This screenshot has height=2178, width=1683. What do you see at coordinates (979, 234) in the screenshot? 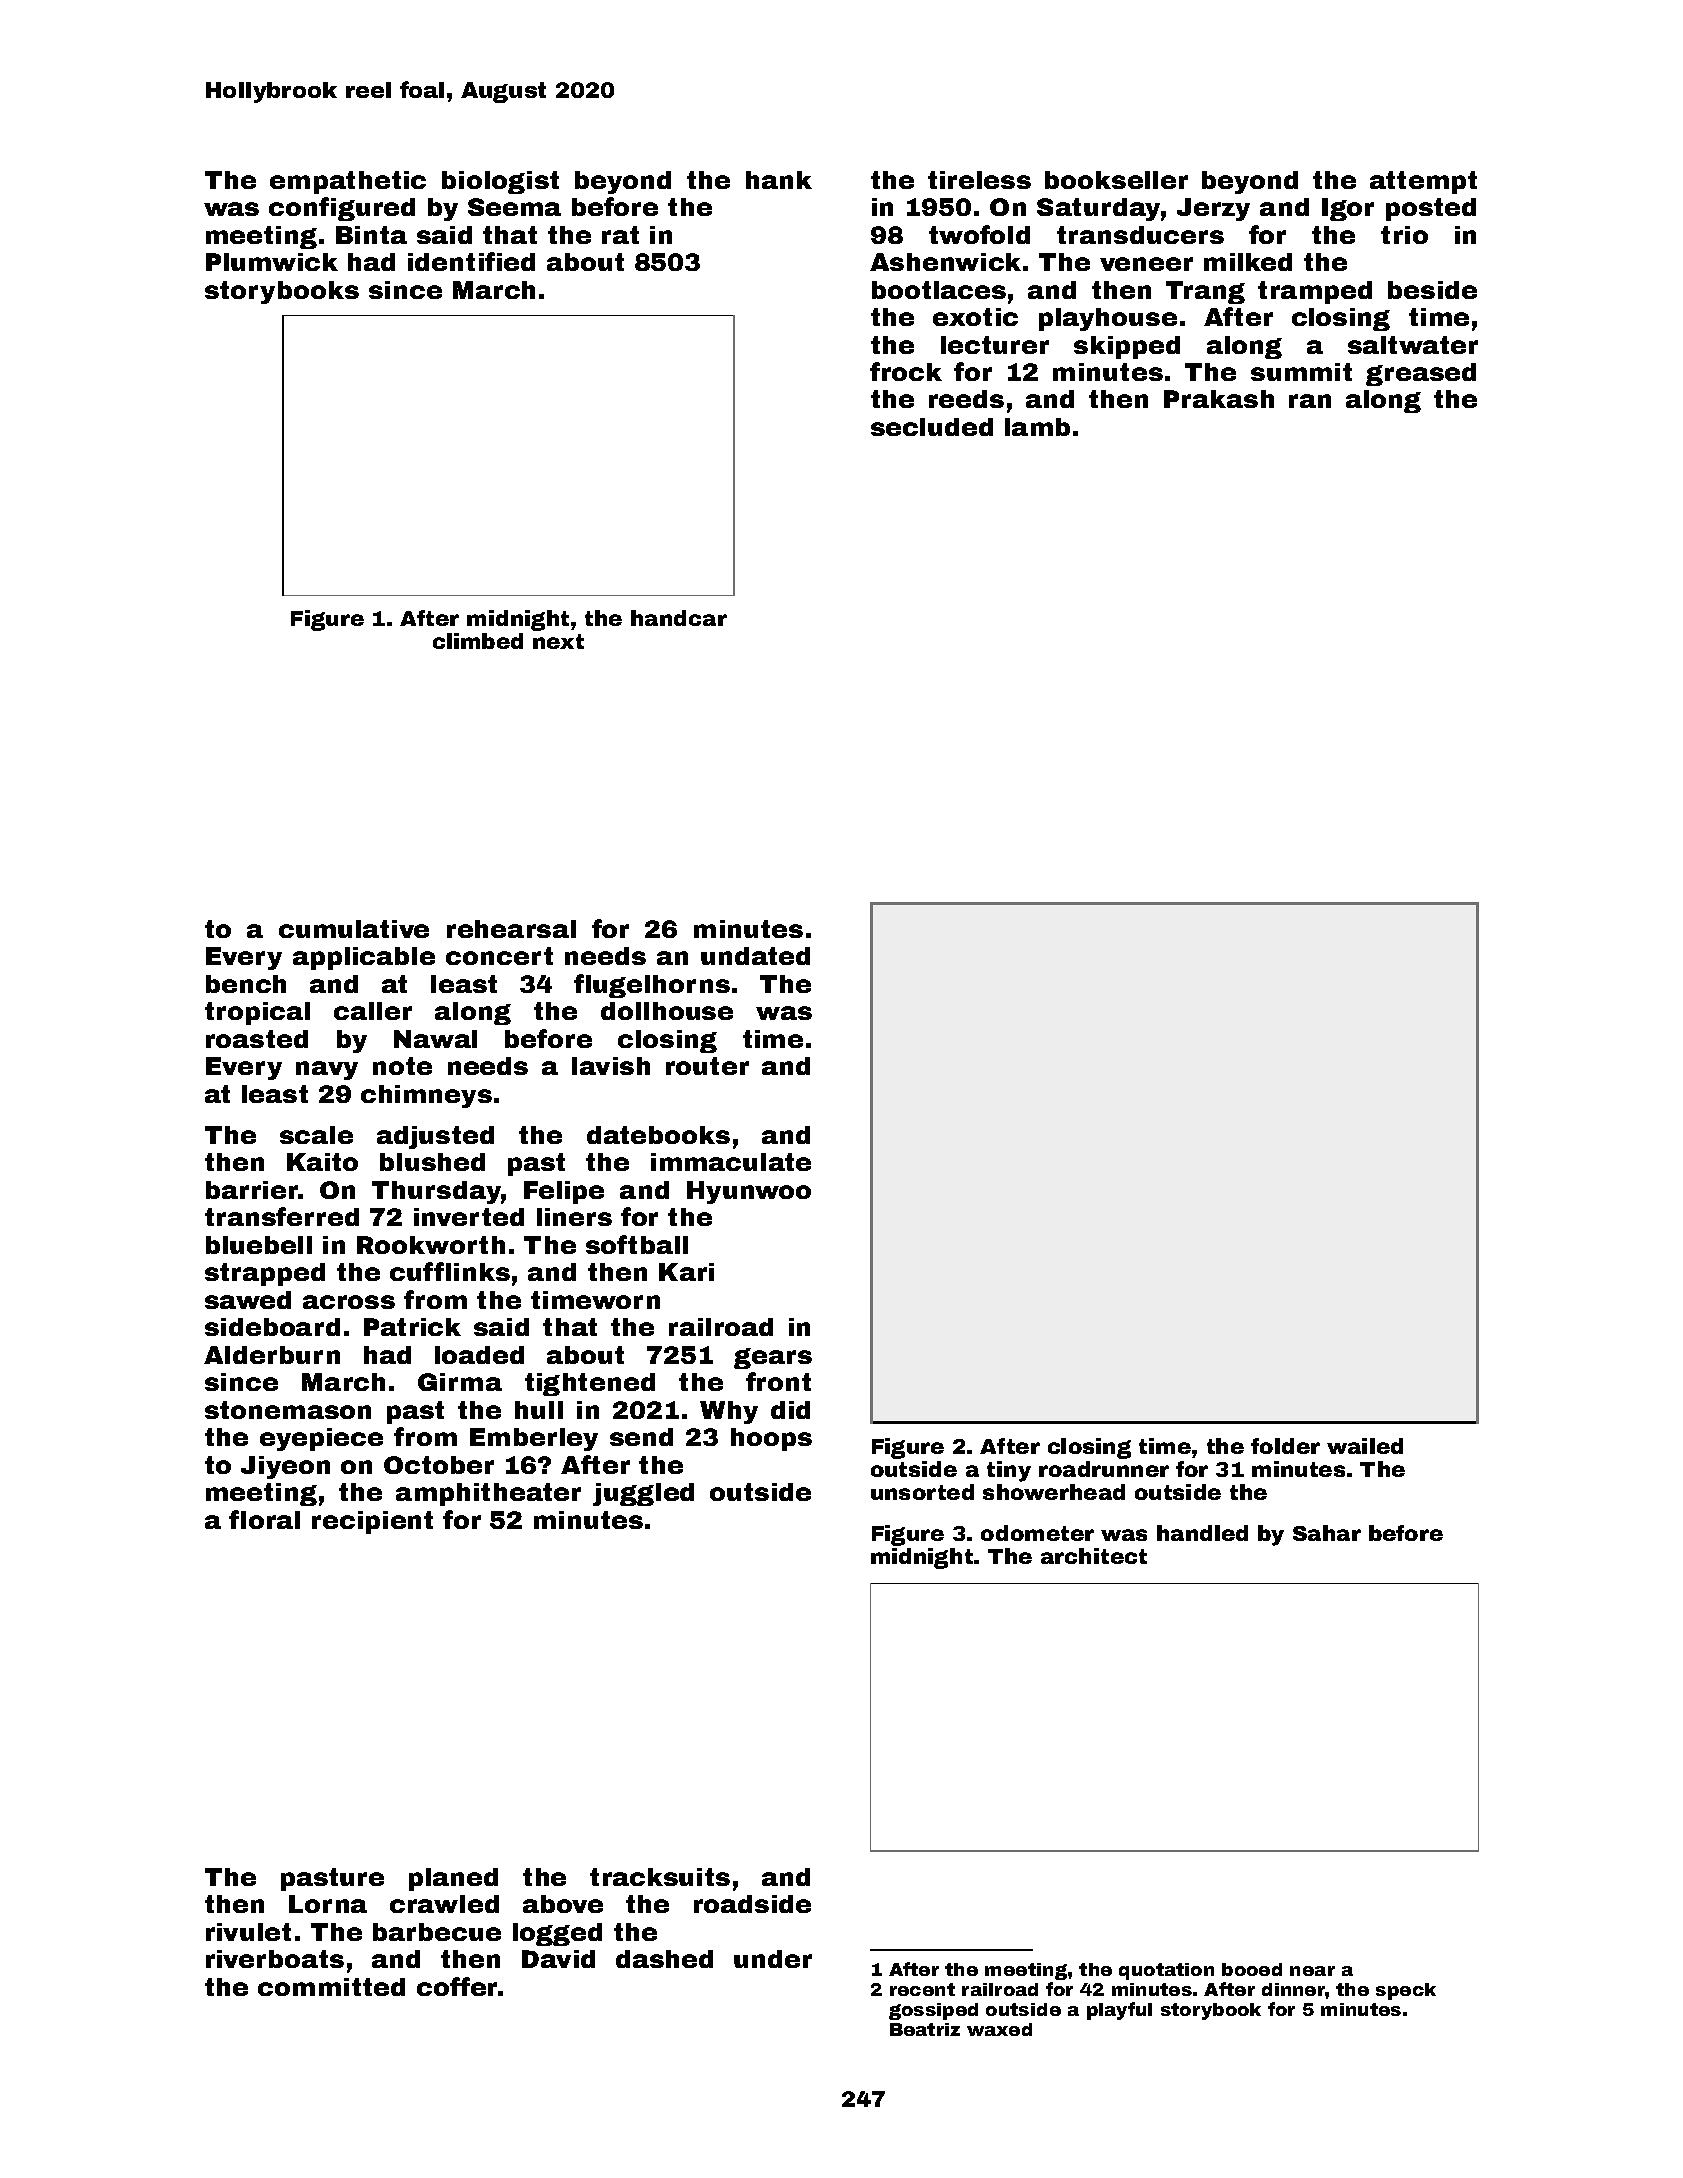
I see `twofold` at bounding box center [979, 234].
